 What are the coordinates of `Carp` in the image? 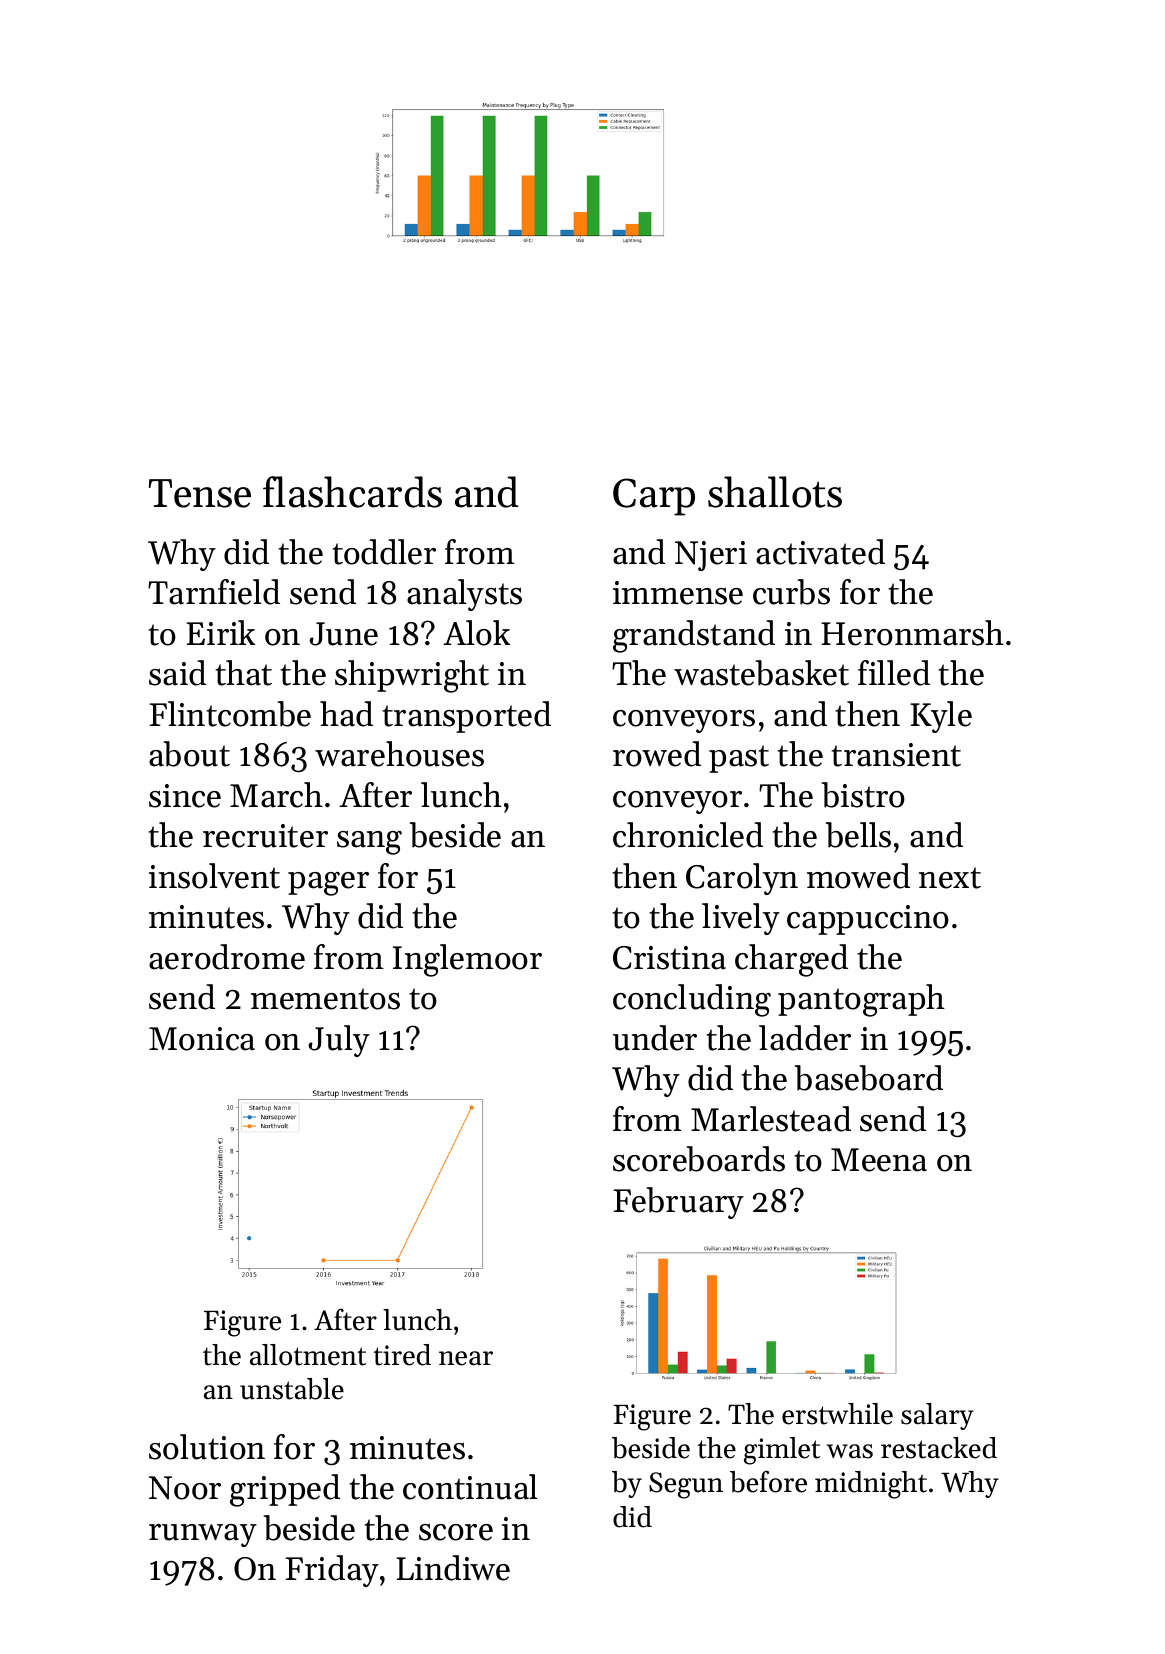 It's located at (654, 497).
